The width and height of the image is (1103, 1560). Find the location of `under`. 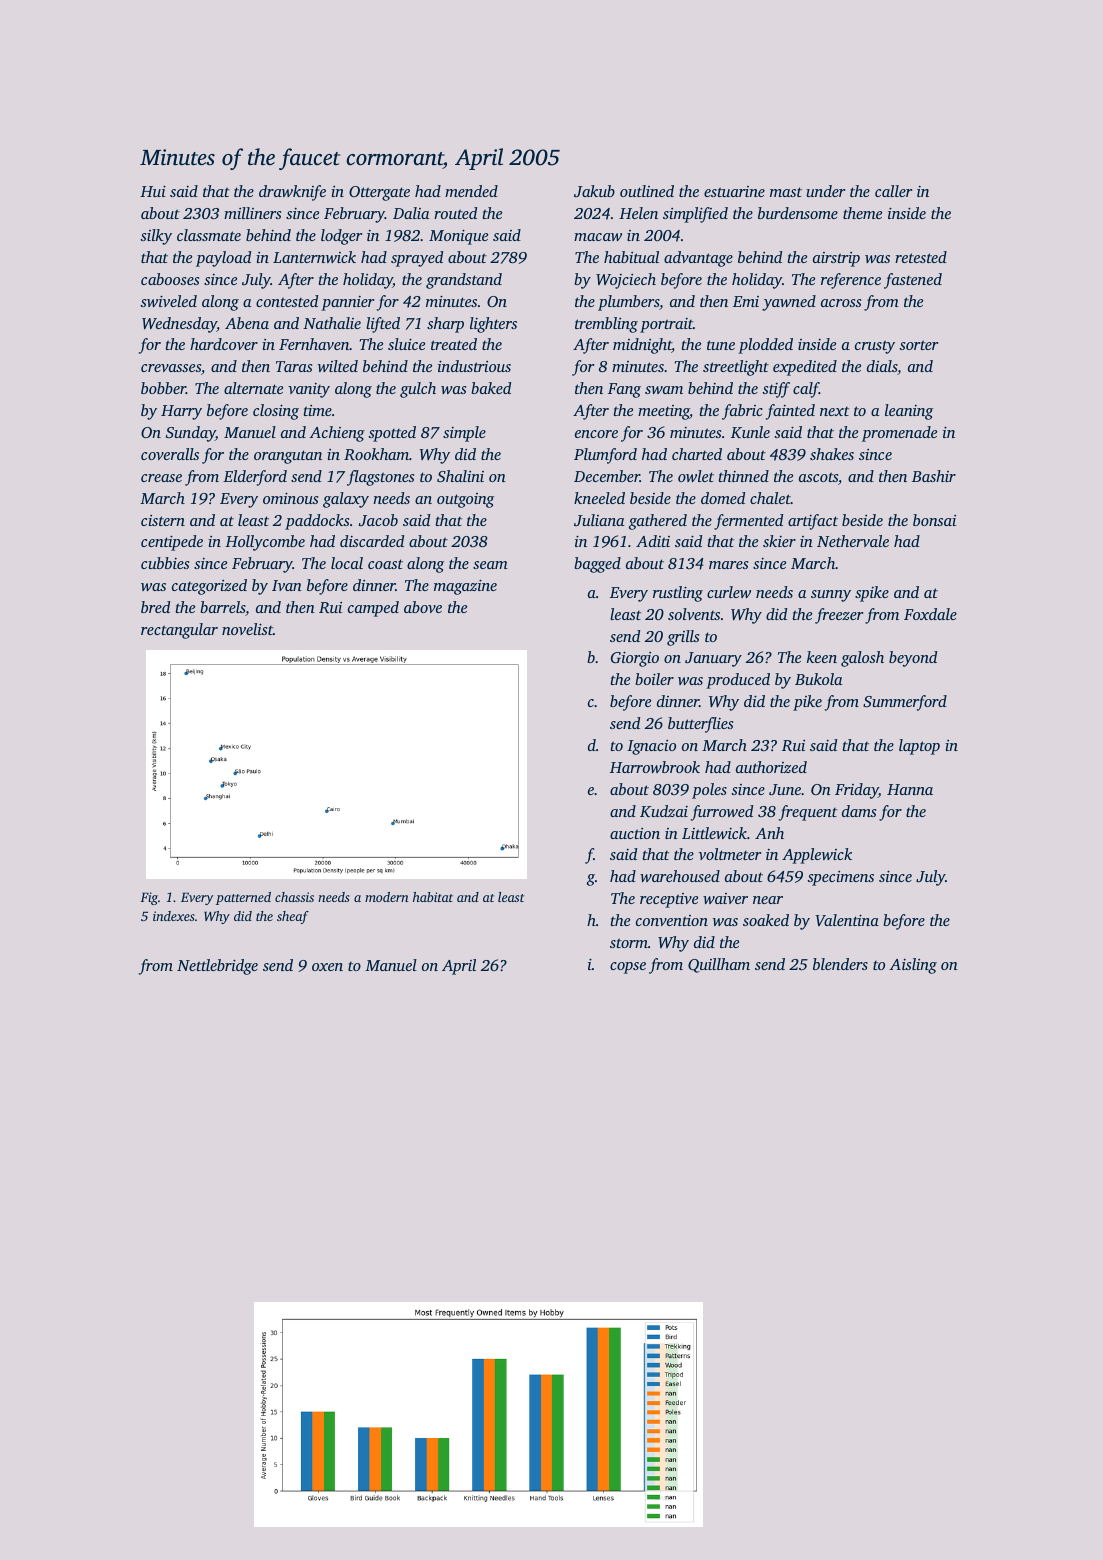

under is located at coordinates (825, 191).
